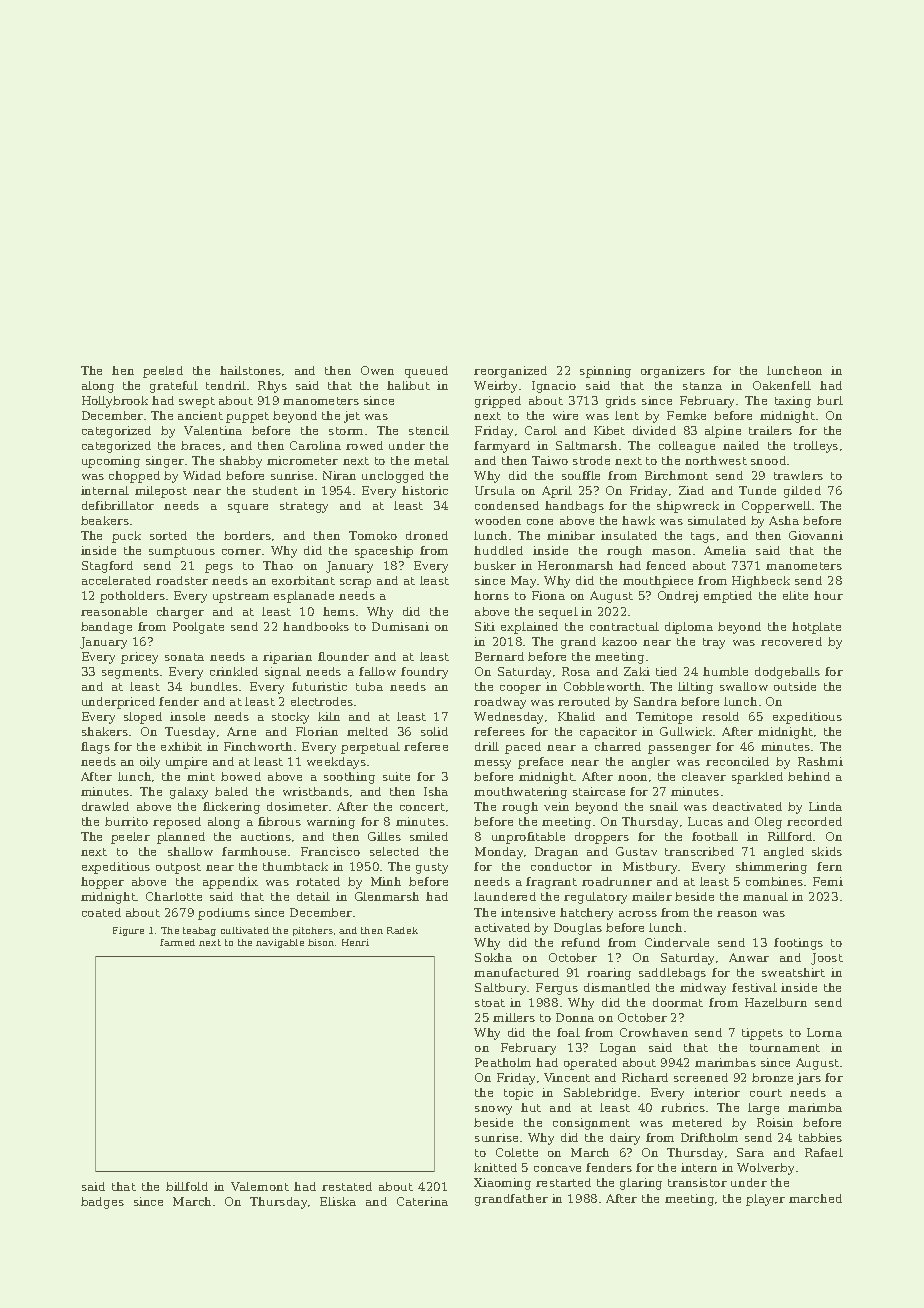 This page has width=924, height=1308. Describe the element at coordinates (163, 372) in the page. I see `peeled` at that location.
